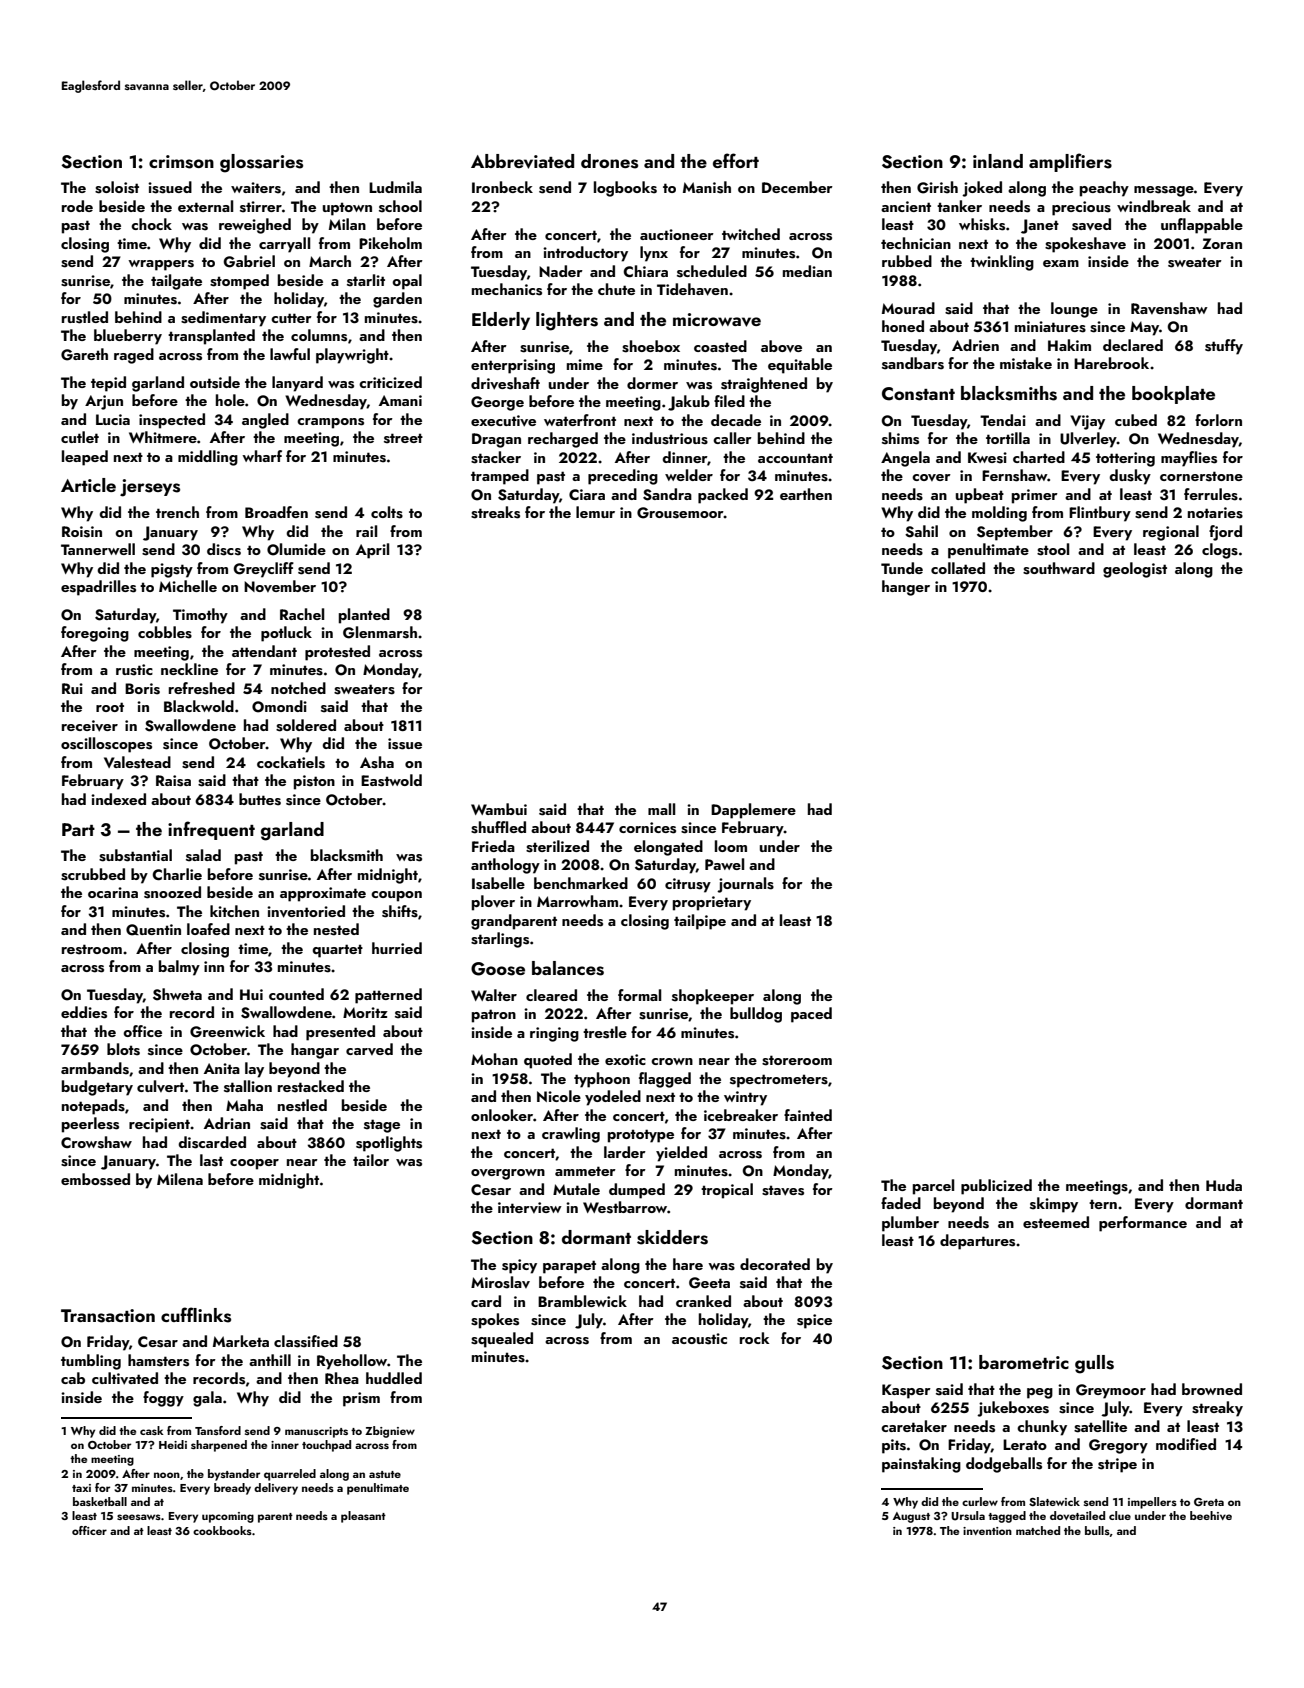  I want to click on pits, so click(894, 1446).
